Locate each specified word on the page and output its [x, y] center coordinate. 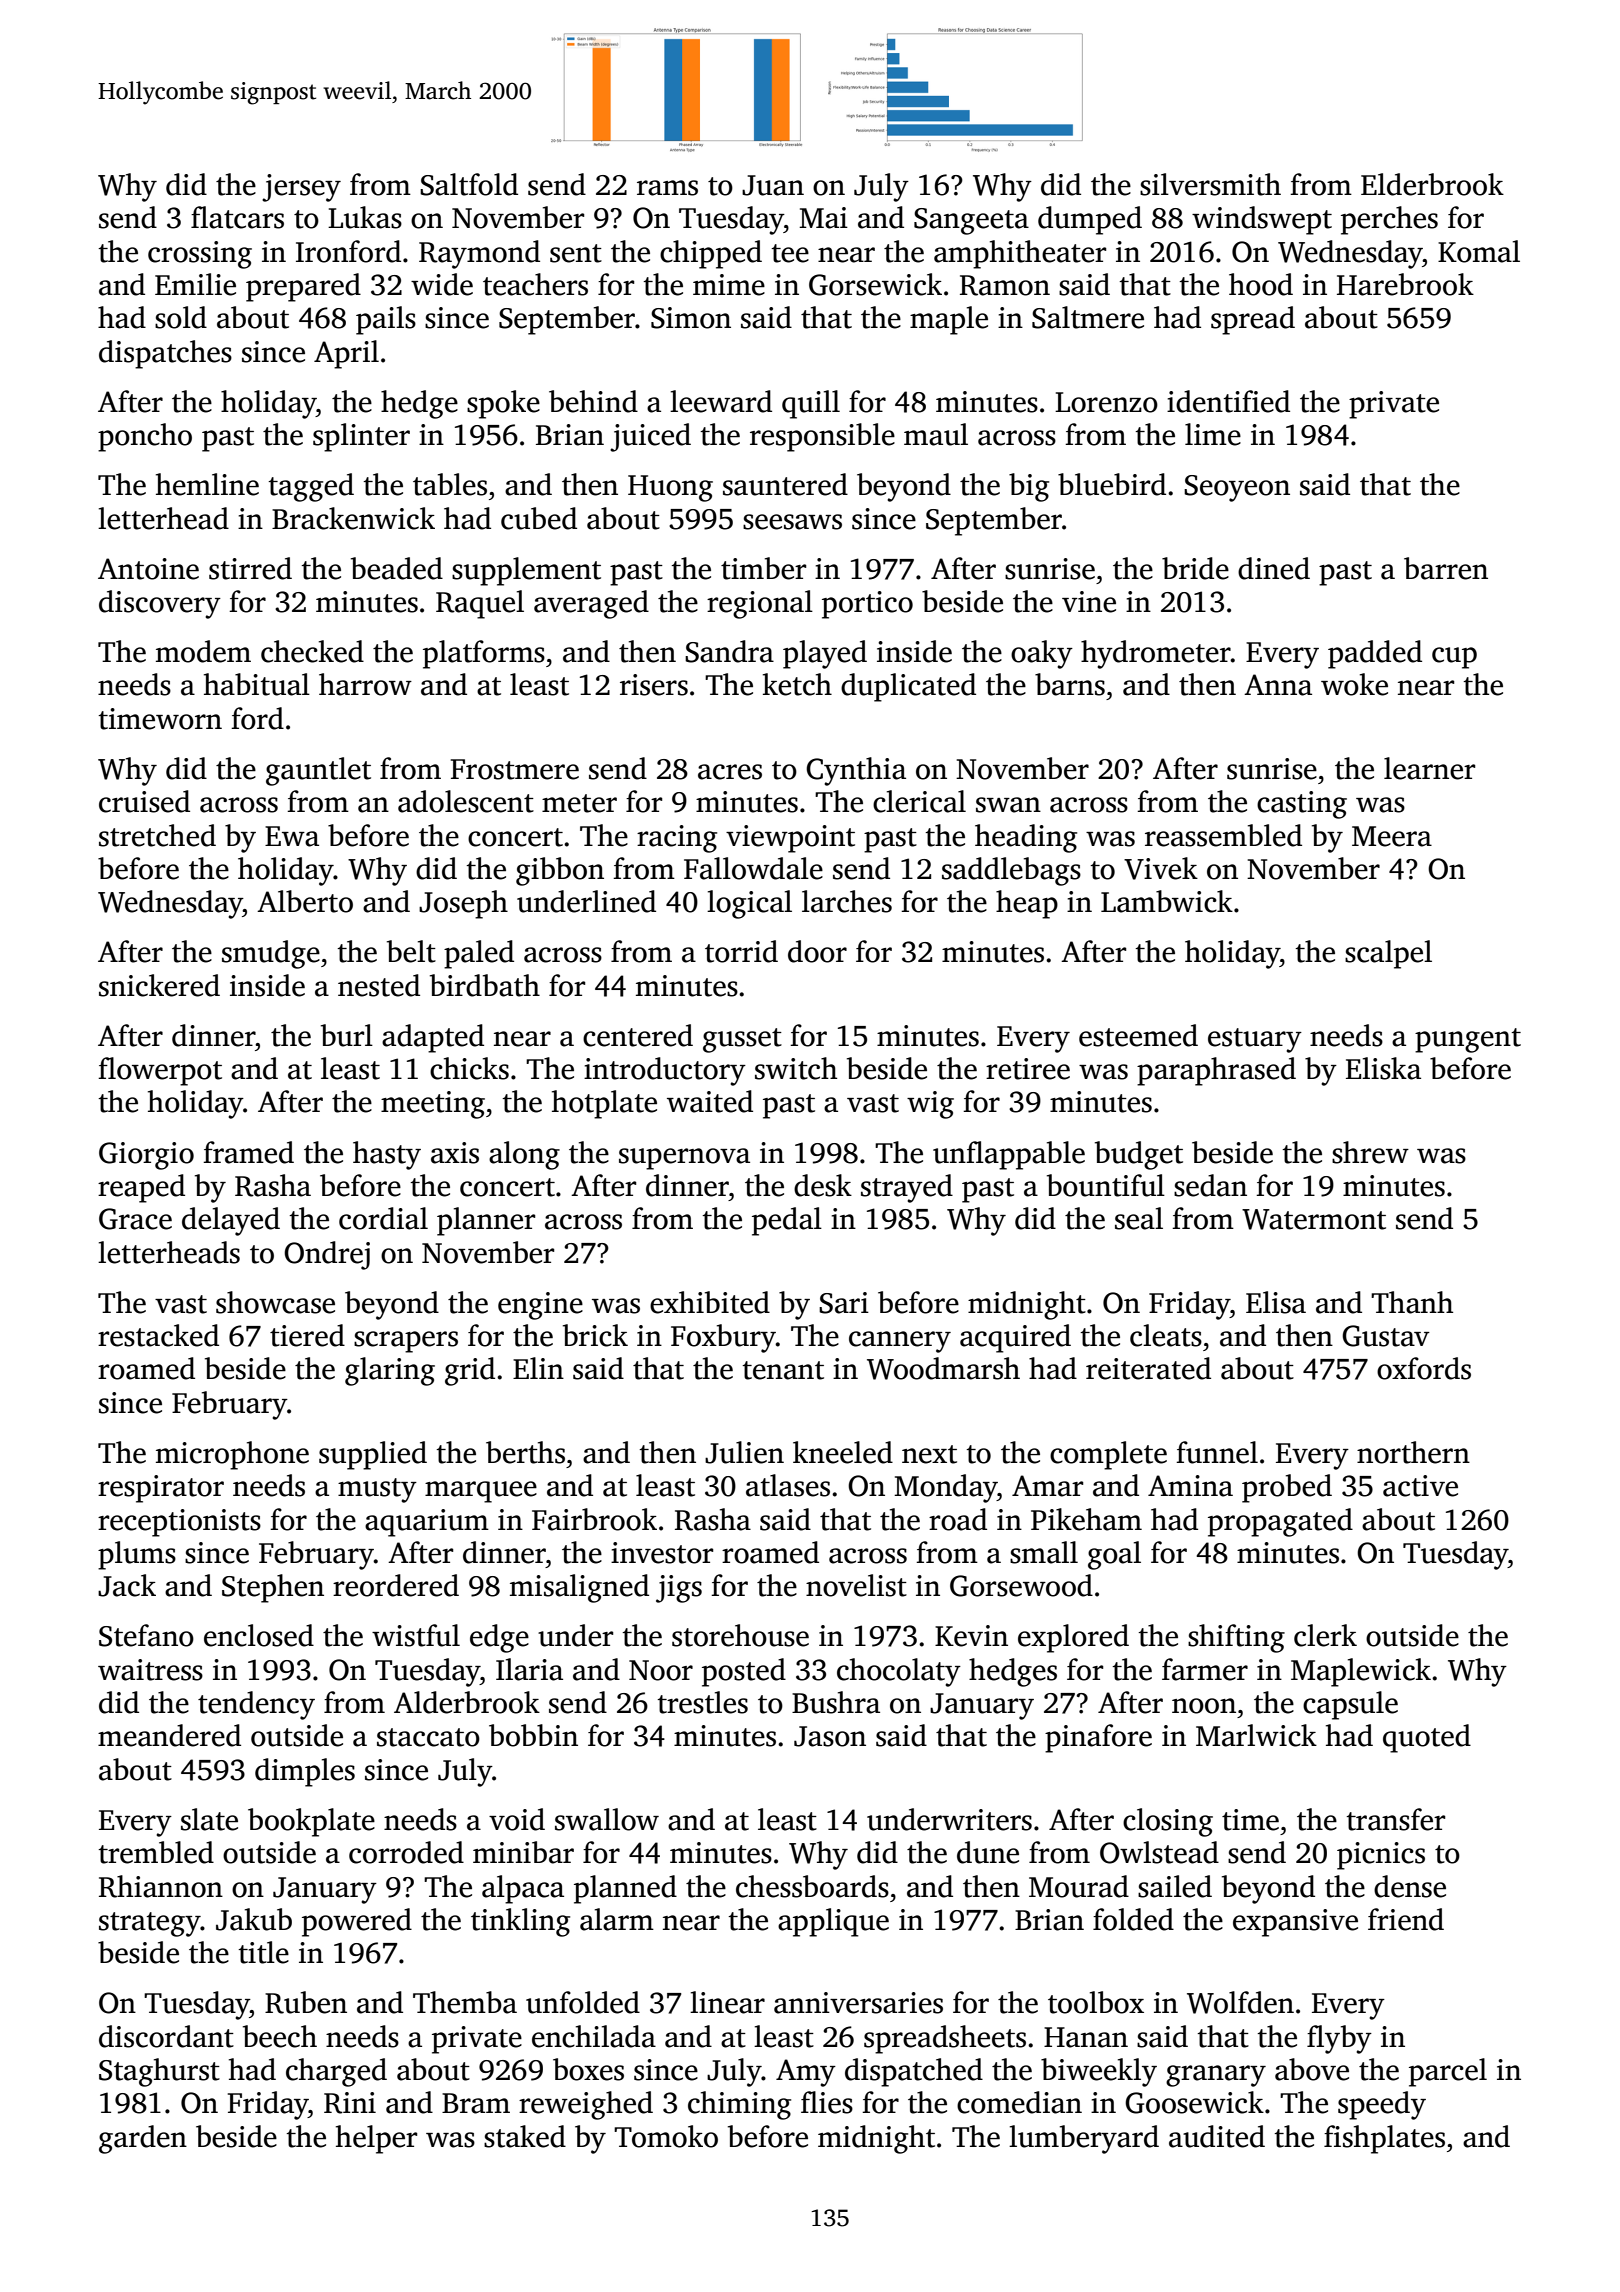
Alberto [305, 901]
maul [936, 434]
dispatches [165, 354]
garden [143, 2139]
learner [1429, 768]
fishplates [1384, 2139]
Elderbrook [1432, 184]
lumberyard [1084, 2139]
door [817, 951]
